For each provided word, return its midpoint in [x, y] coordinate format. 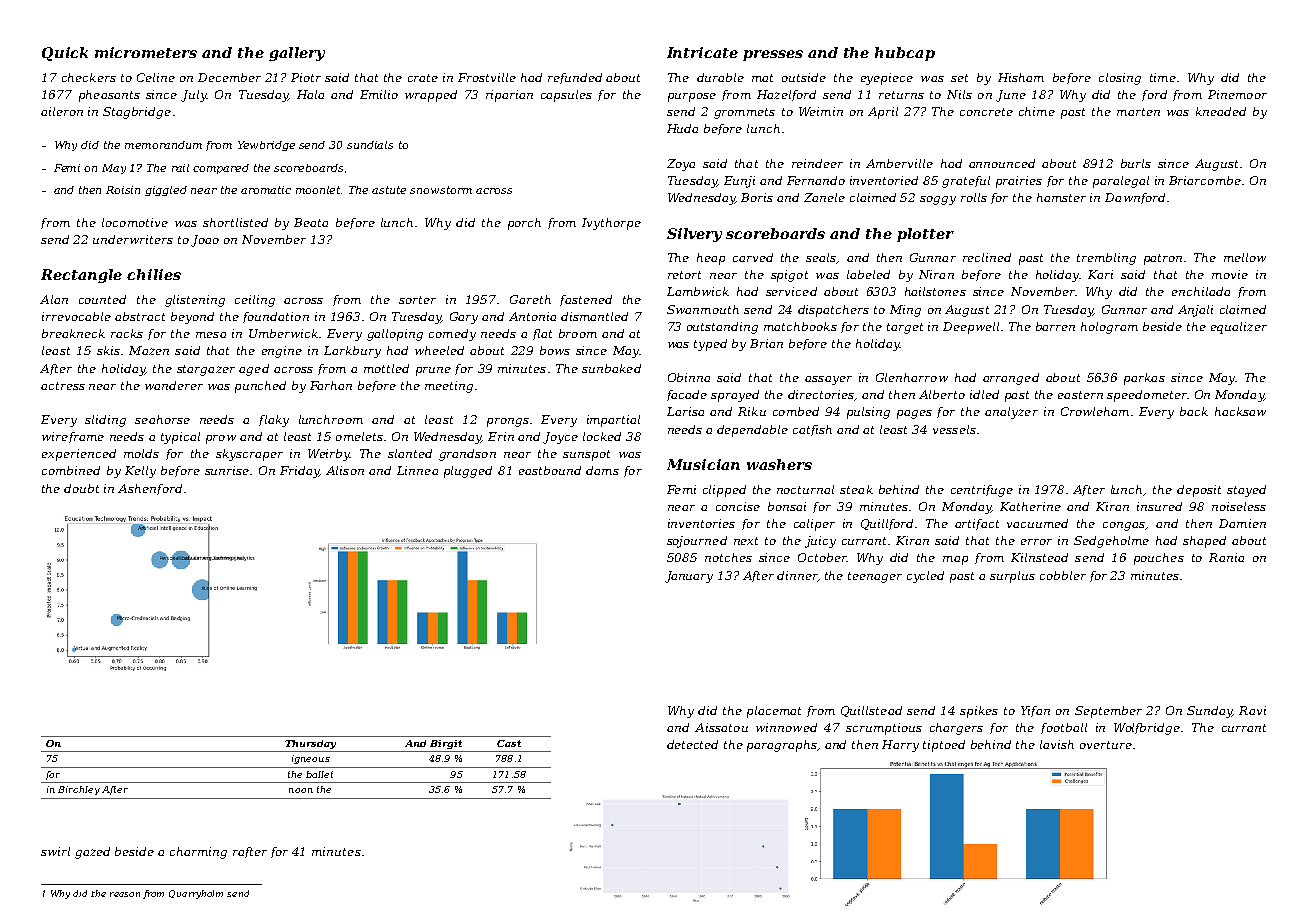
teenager [875, 577]
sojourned [697, 542]
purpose [692, 97]
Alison [345, 470]
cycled [925, 577]
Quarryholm [196, 894]
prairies [1019, 182]
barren [1055, 326]
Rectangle [81, 276]
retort [684, 275]
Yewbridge [266, 146]
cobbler [1063, 575]
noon [301, 790]
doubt [81, 488]
